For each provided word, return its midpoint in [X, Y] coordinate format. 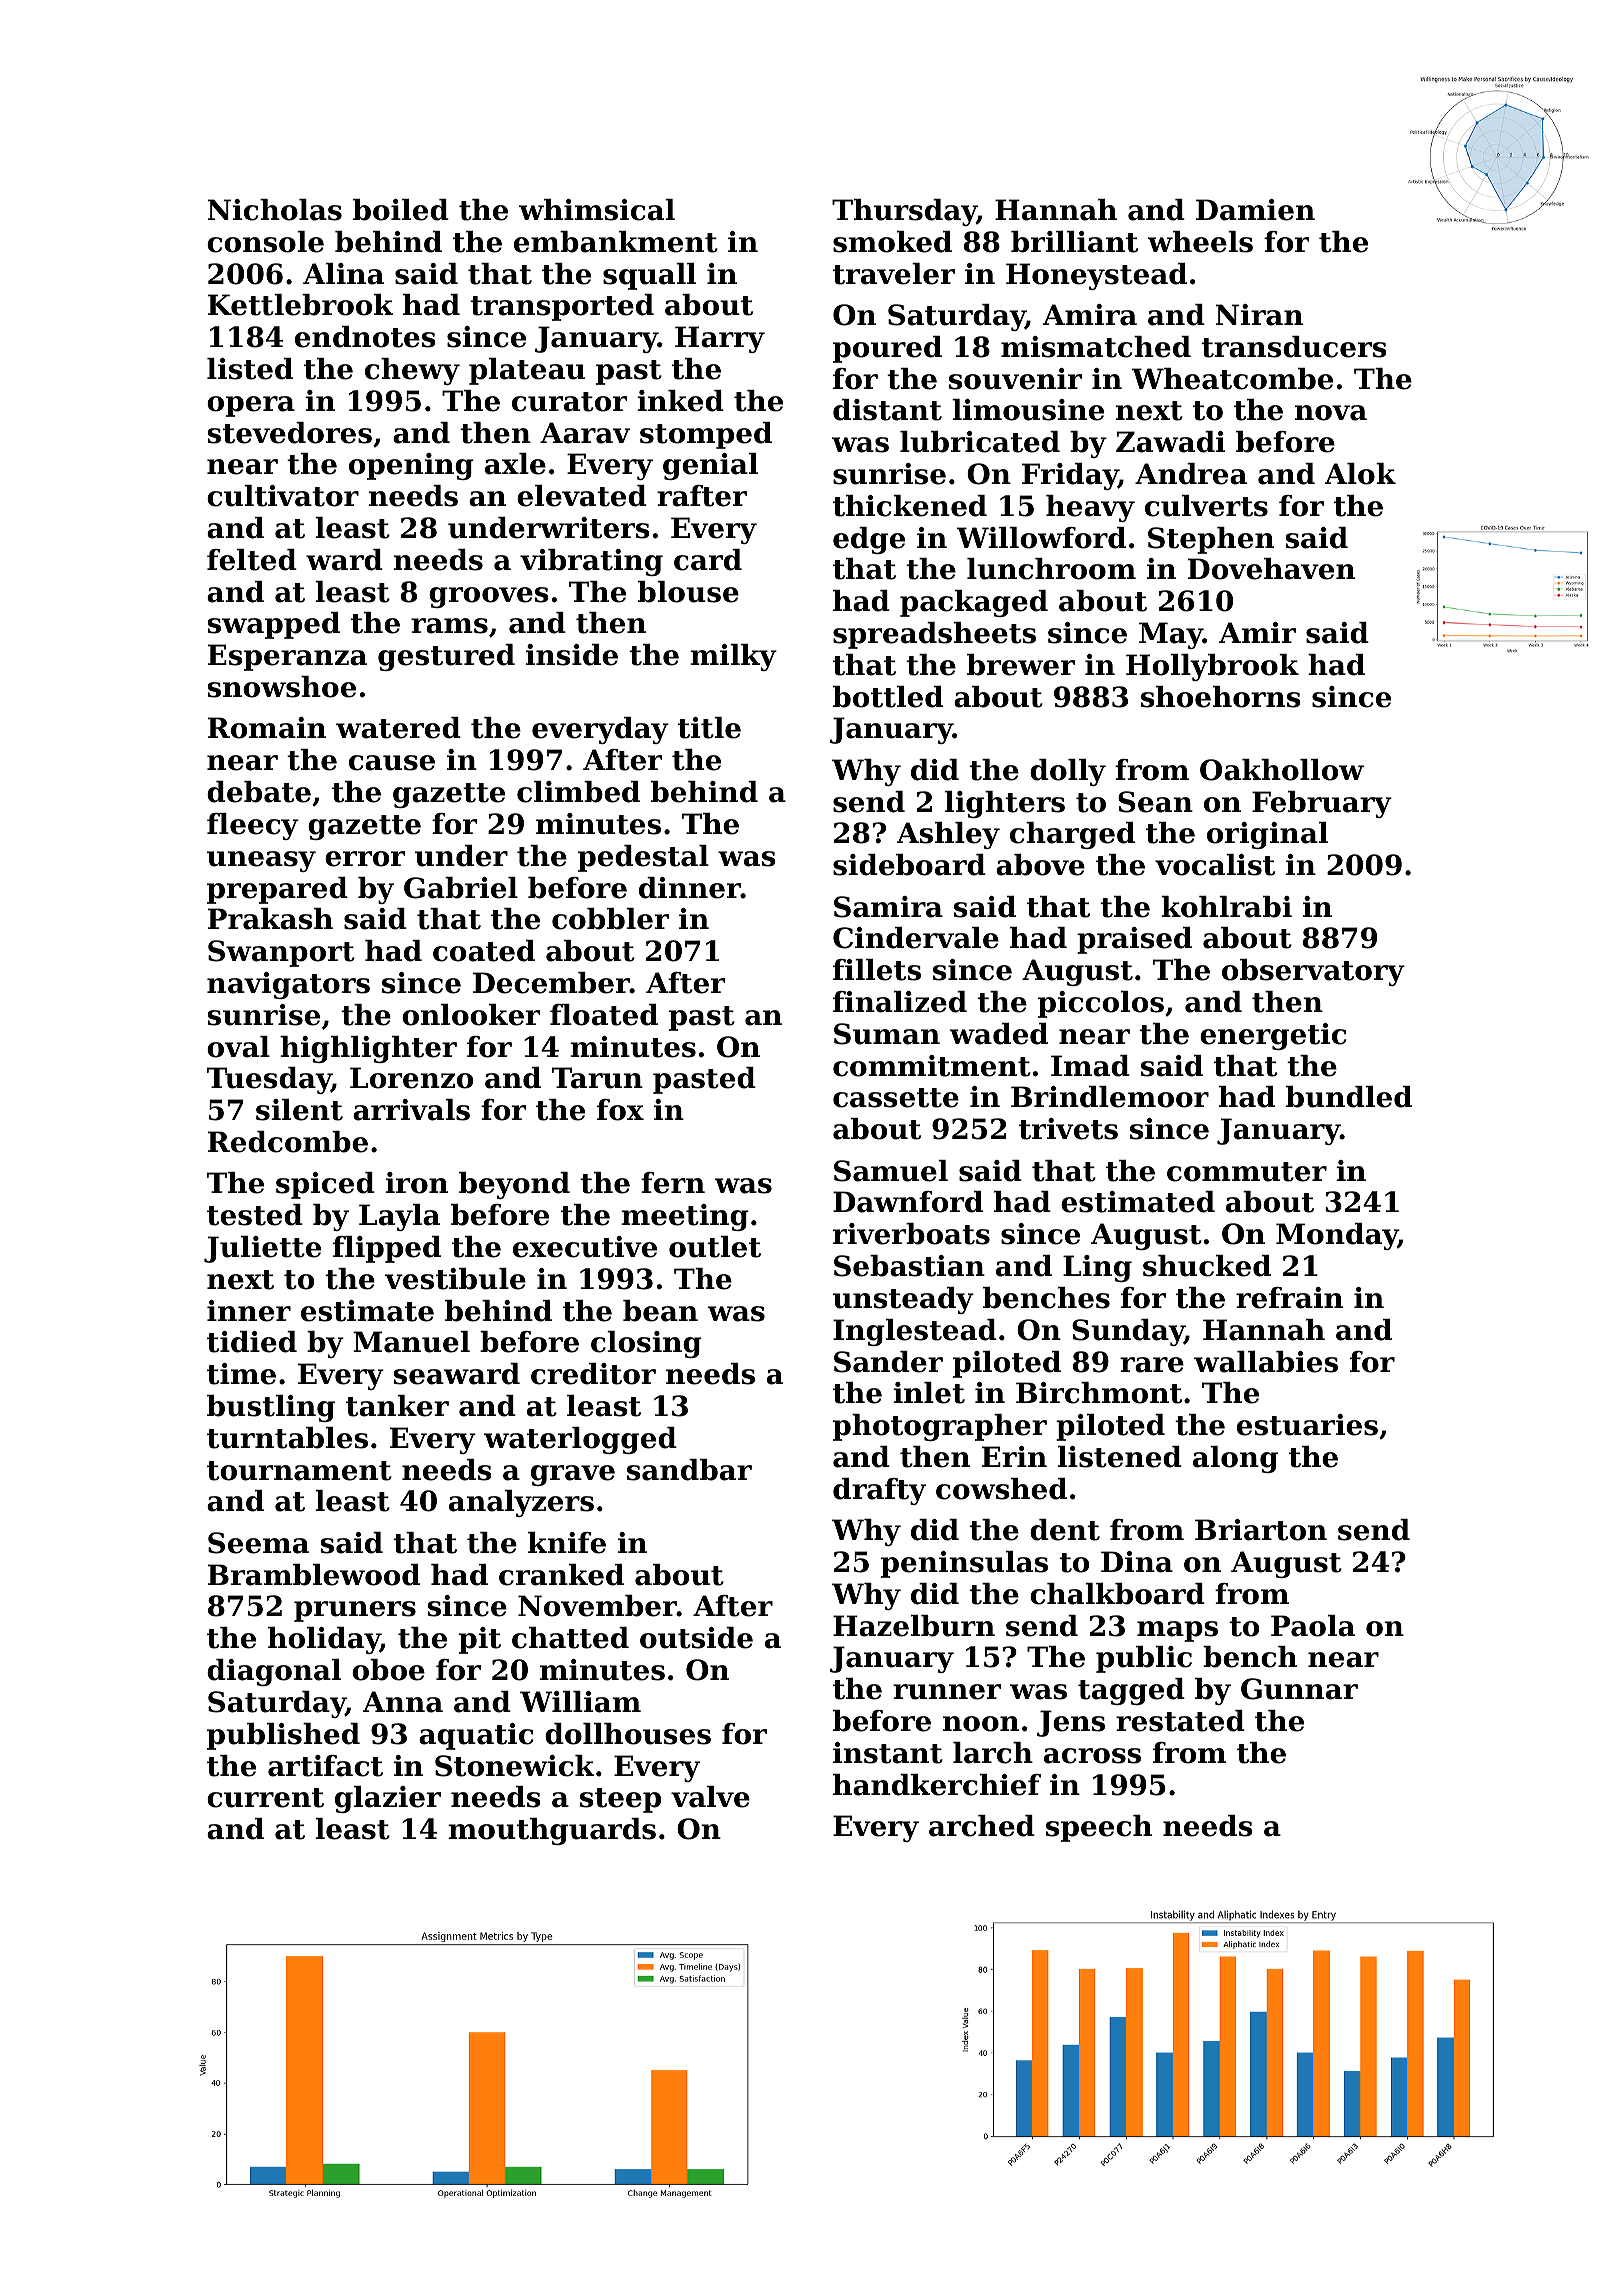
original [1267, 835]
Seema [258, 1543]
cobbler [610, 919]
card [708, 560]
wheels [1200, 242]
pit [480, 1640]
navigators [288, 985]
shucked [1207, 1266]
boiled [401, 210]
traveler [894, 274]
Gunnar [1299, 1689]
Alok [1360, 474]
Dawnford [908, 1202]
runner [947, 1692]
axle [515, 464]
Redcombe [288, 1142]
